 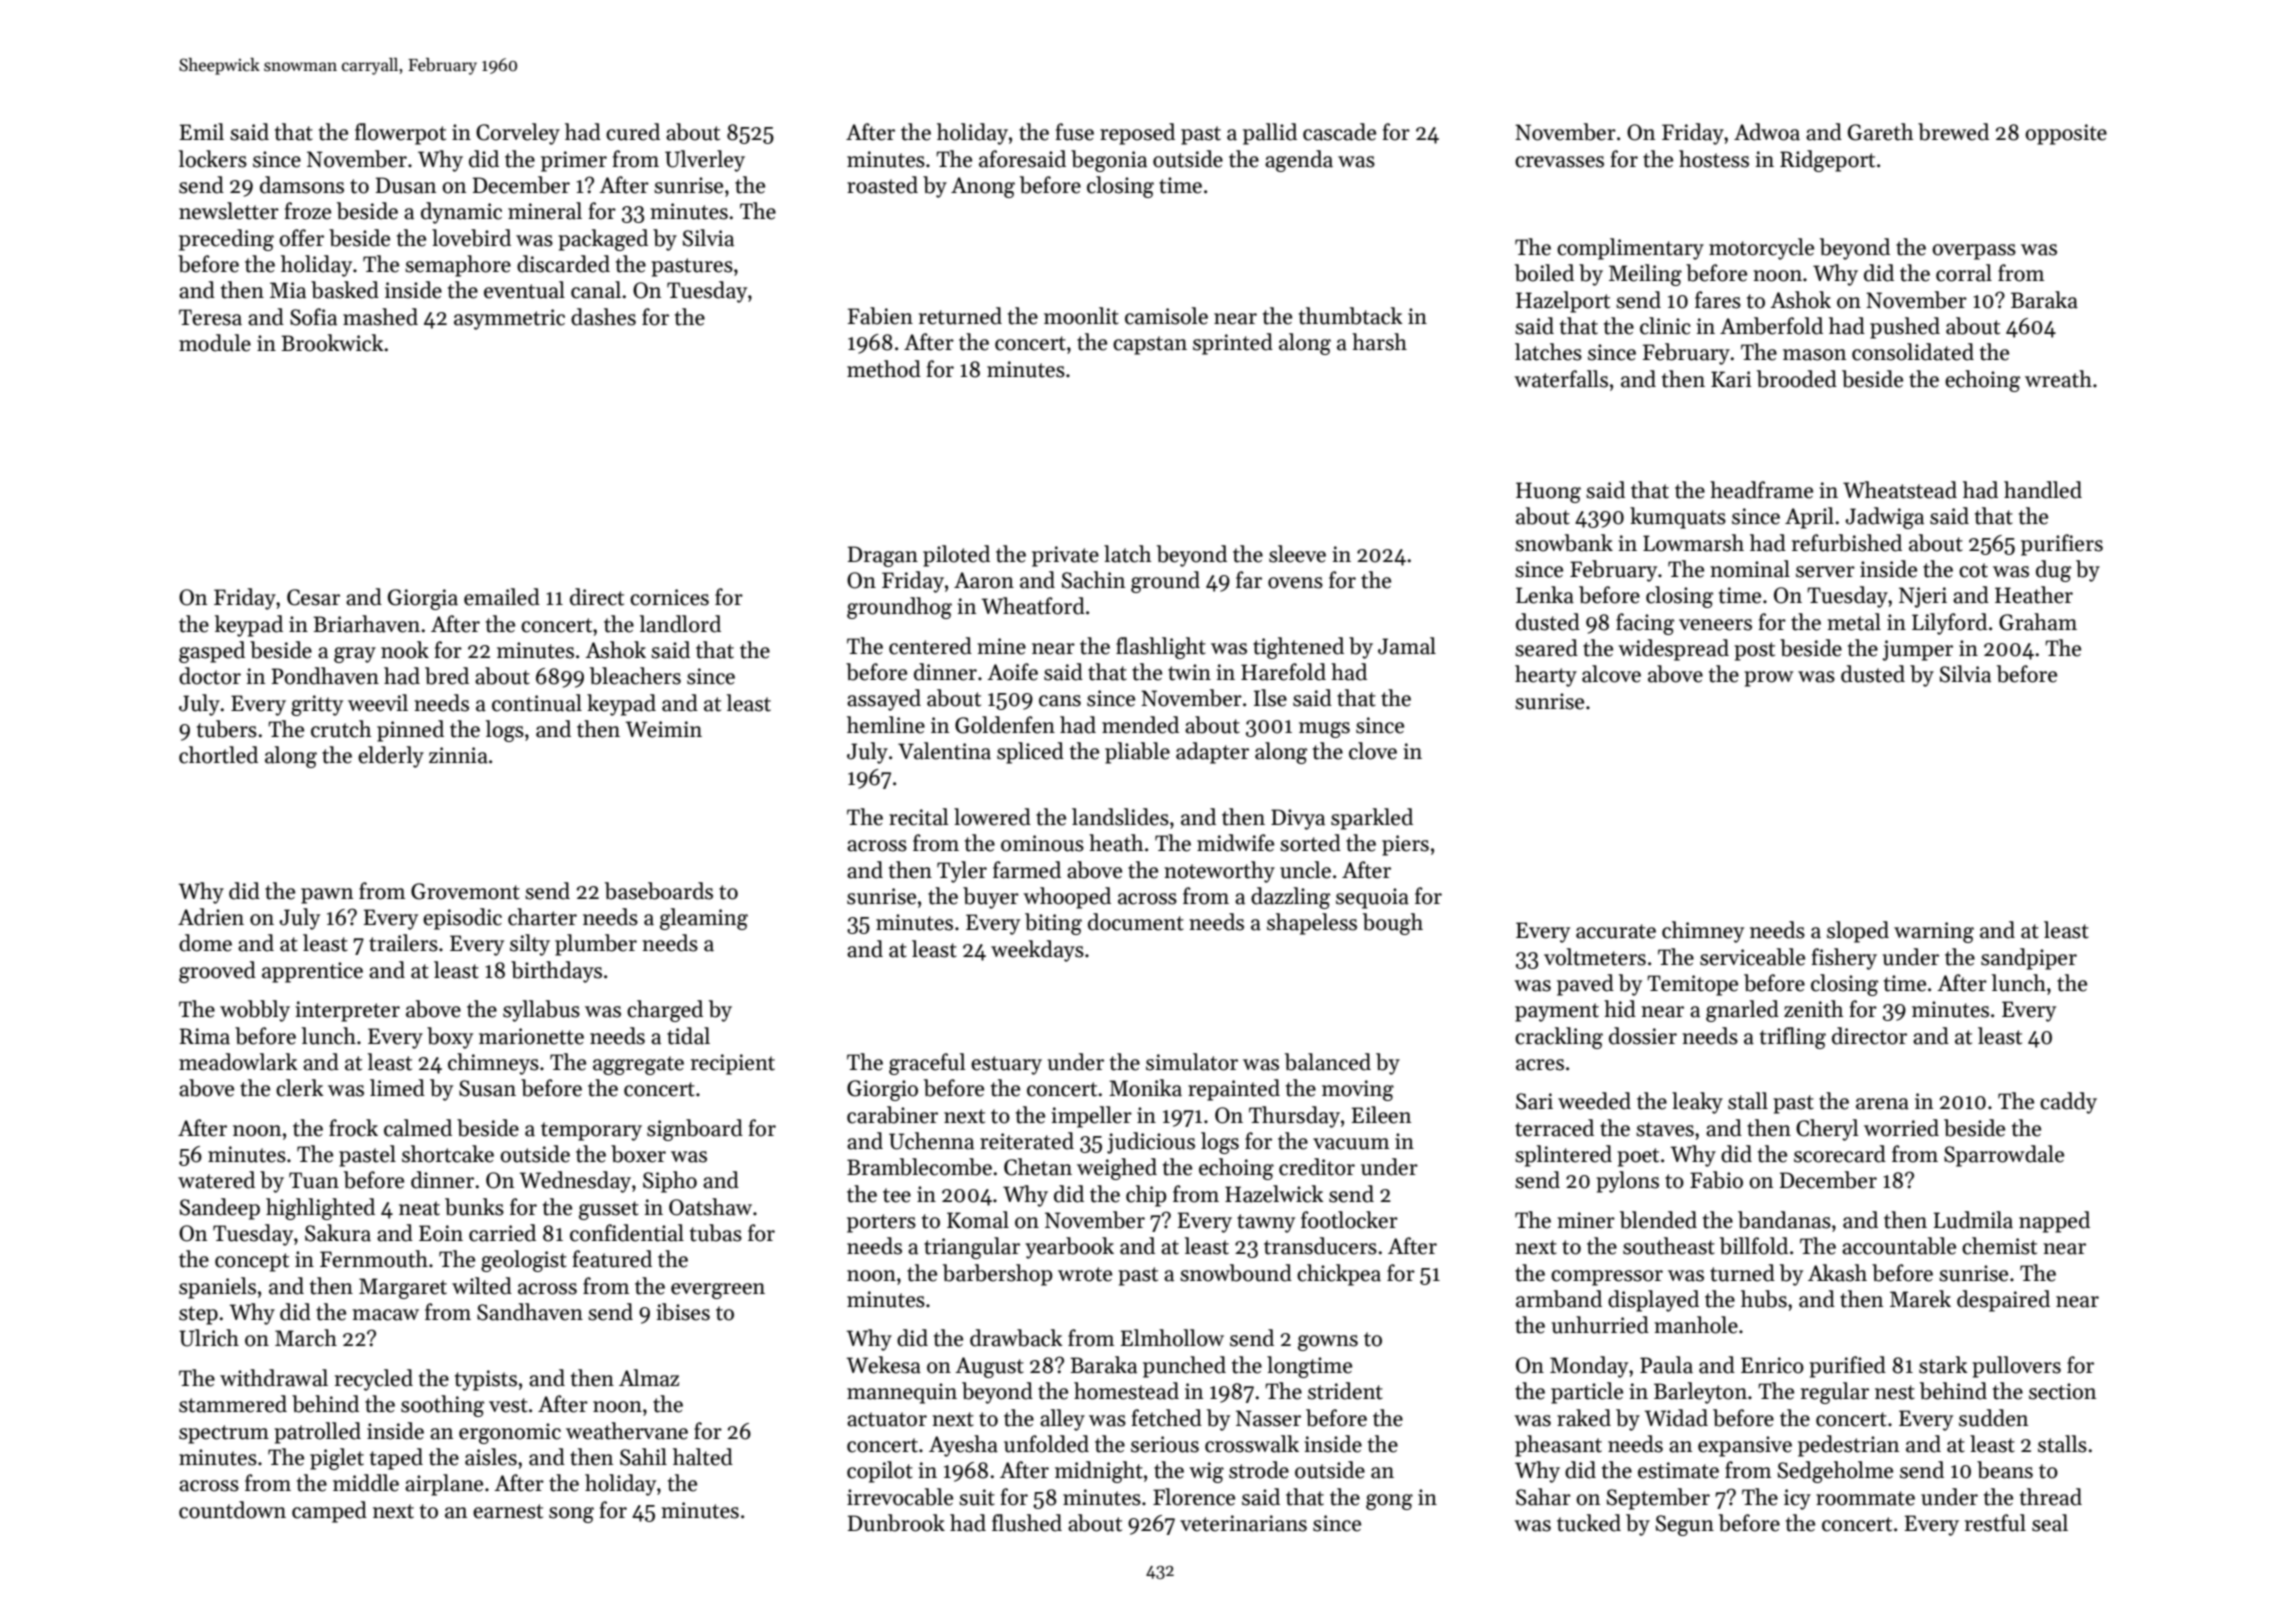 What do you see at coordinates (1145, 1088) in the image?
I see `Monika` at bounding box center [1145, 1088].
